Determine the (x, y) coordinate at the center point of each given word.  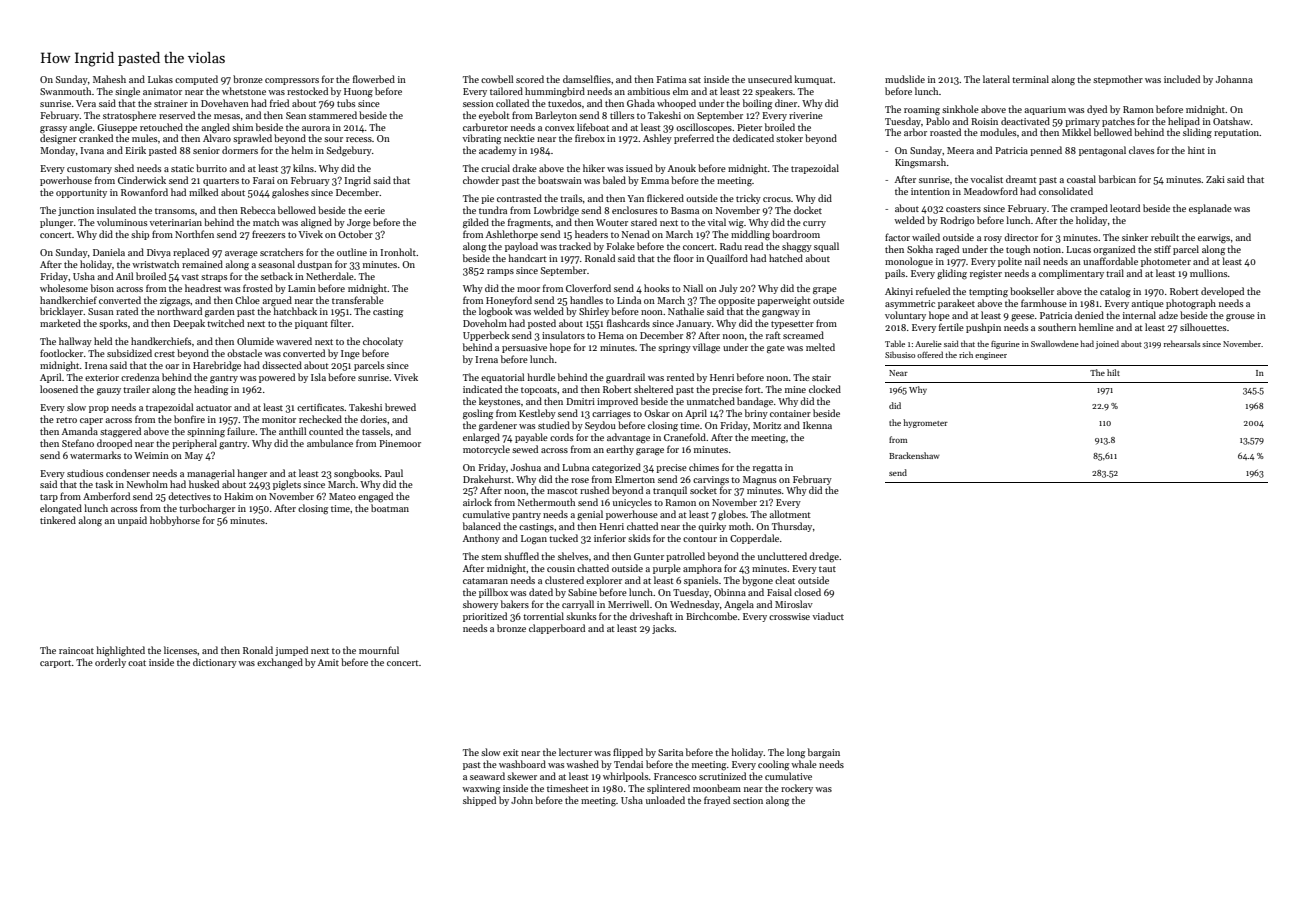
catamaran (485, 581)
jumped (291, 651)
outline (352, 252)
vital (716, 222)
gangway (781, 314)
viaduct (828, 616)
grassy (53, 130)
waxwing (481, 790)
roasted (945, 132)
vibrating (481, 139)
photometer (1166, 262)
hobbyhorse (175, 521)
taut (827, 569)
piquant (311, 324)
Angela (739, 605)
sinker (1135, 237)
